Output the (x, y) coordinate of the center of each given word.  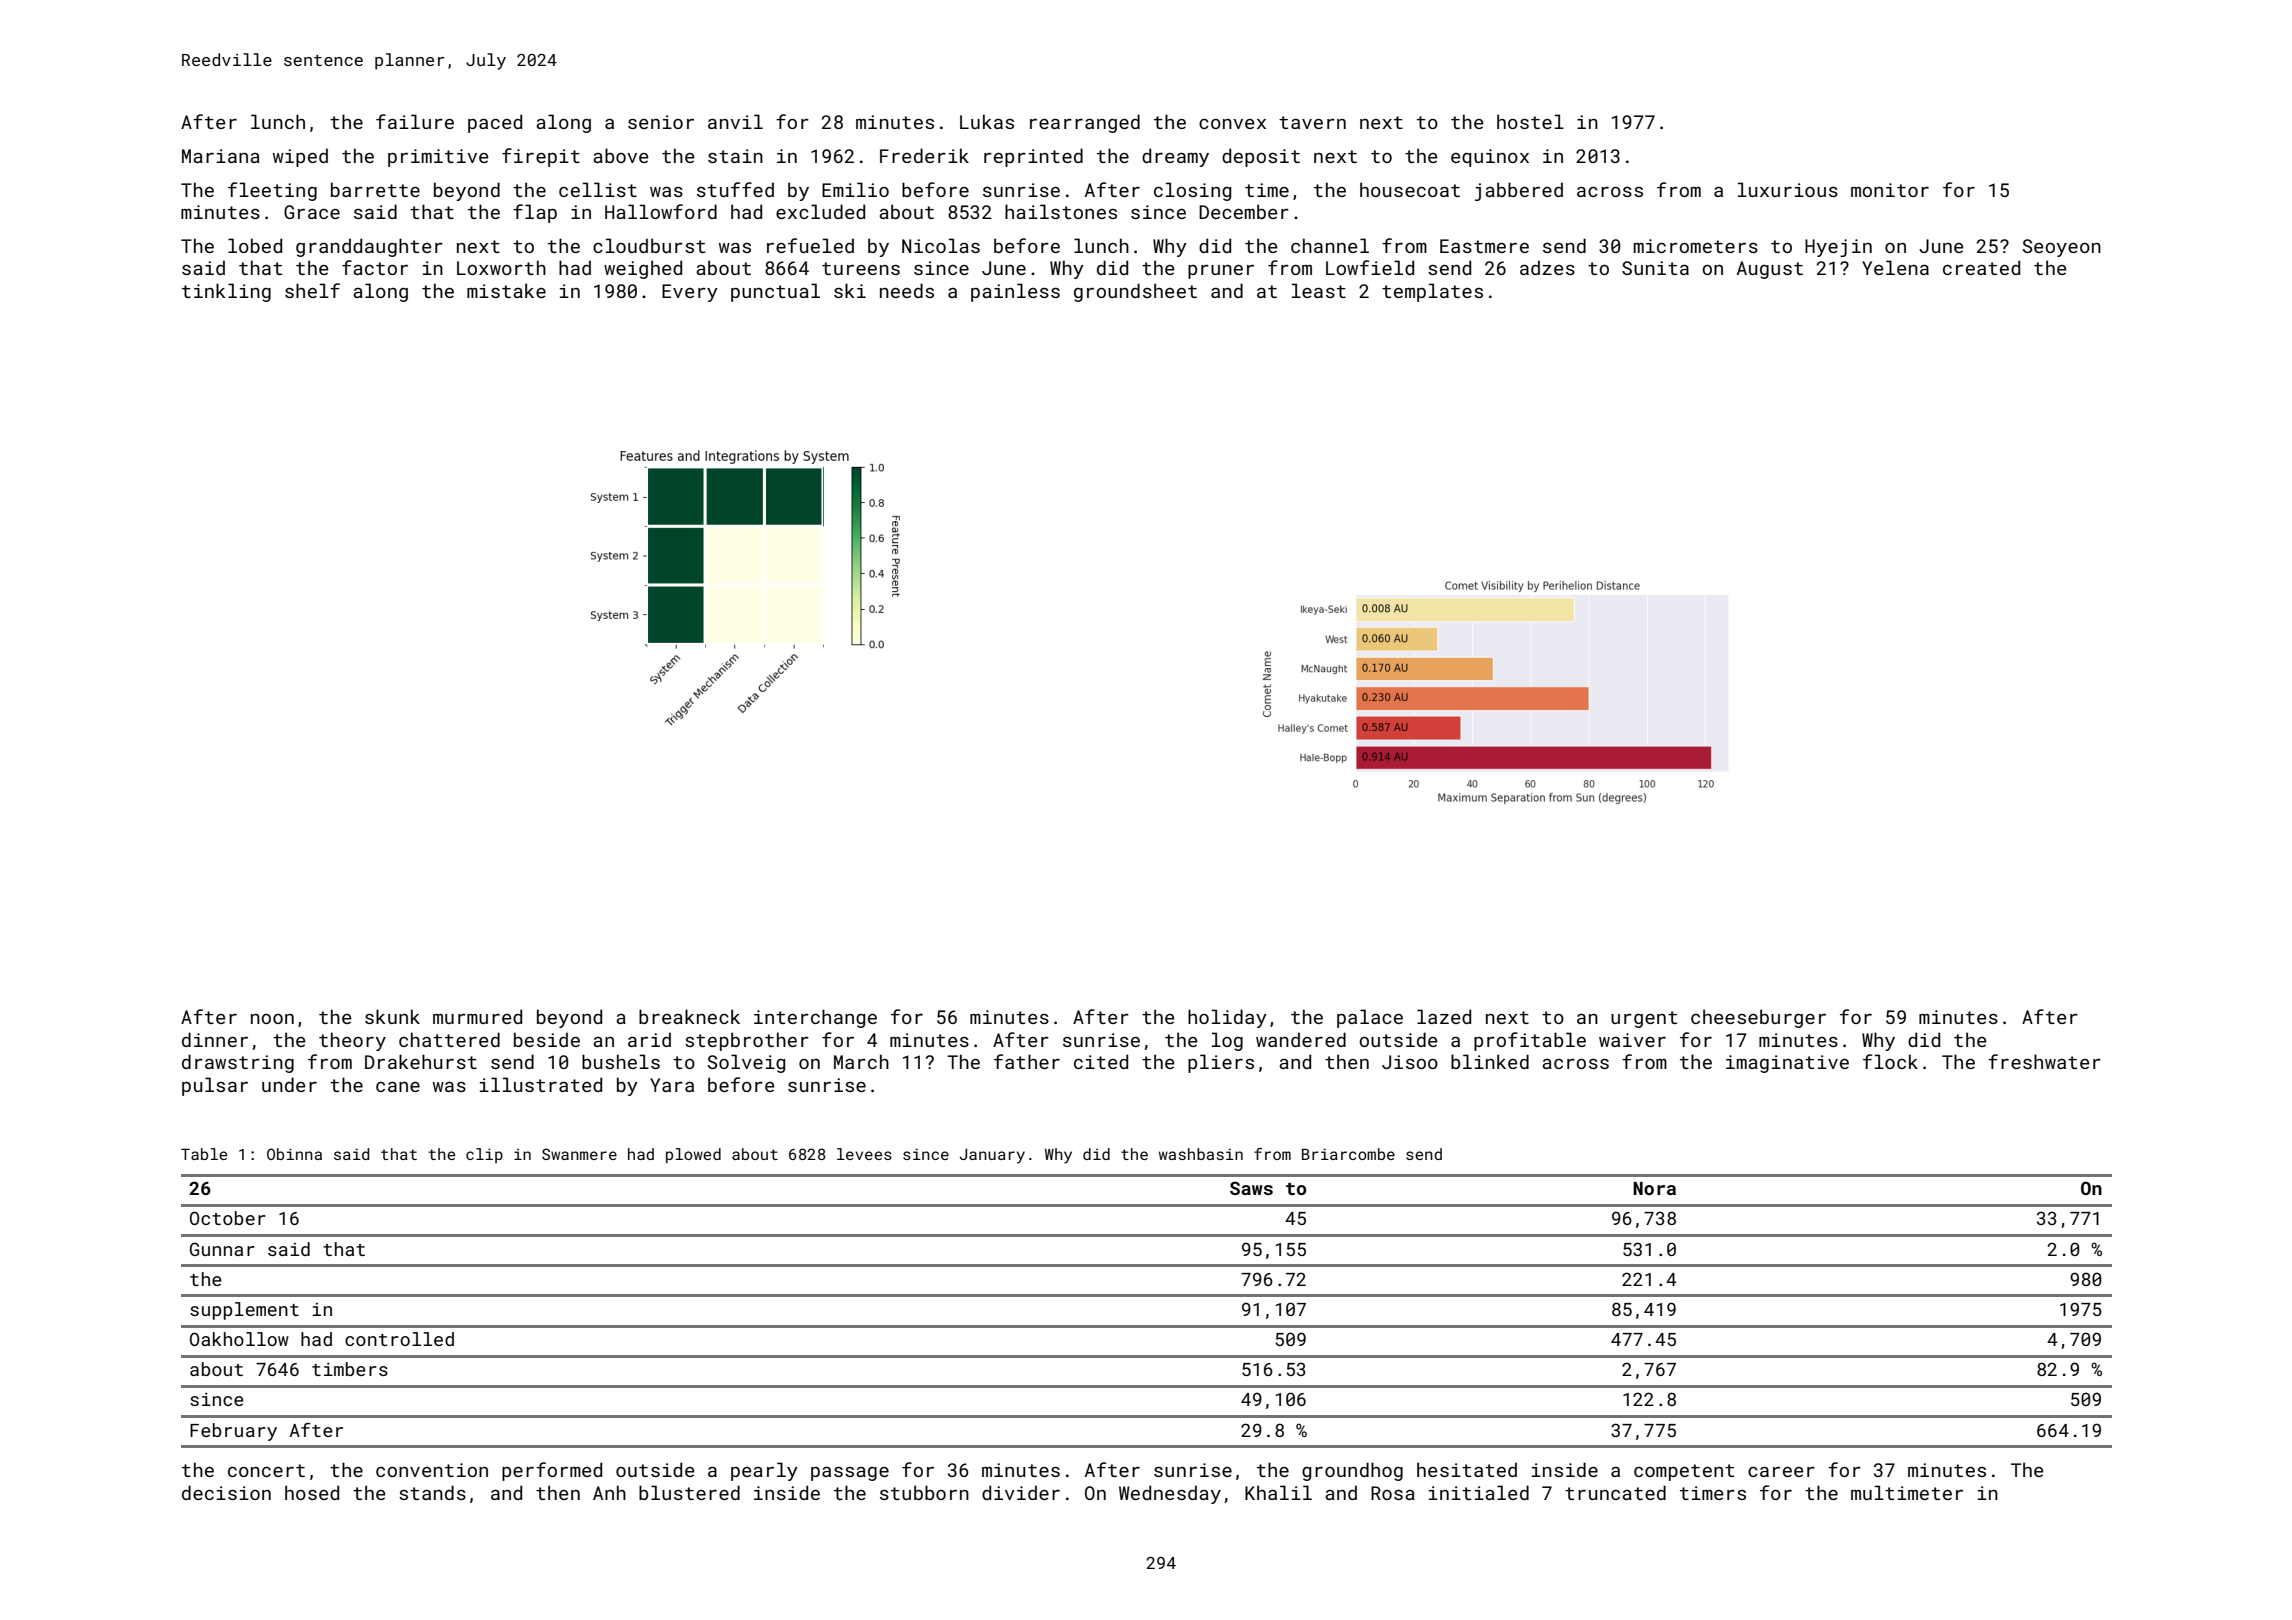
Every (690, 293)
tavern (1312, 122)
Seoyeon (2062, 248)
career (1781, 1472)
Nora (1654, 1188)
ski (850, 290)
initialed (1479, 1492)
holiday (1227, 1018)
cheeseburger (1758, 1018)
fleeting (272, 191)
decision (226, 1492)
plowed (693, 1155)
